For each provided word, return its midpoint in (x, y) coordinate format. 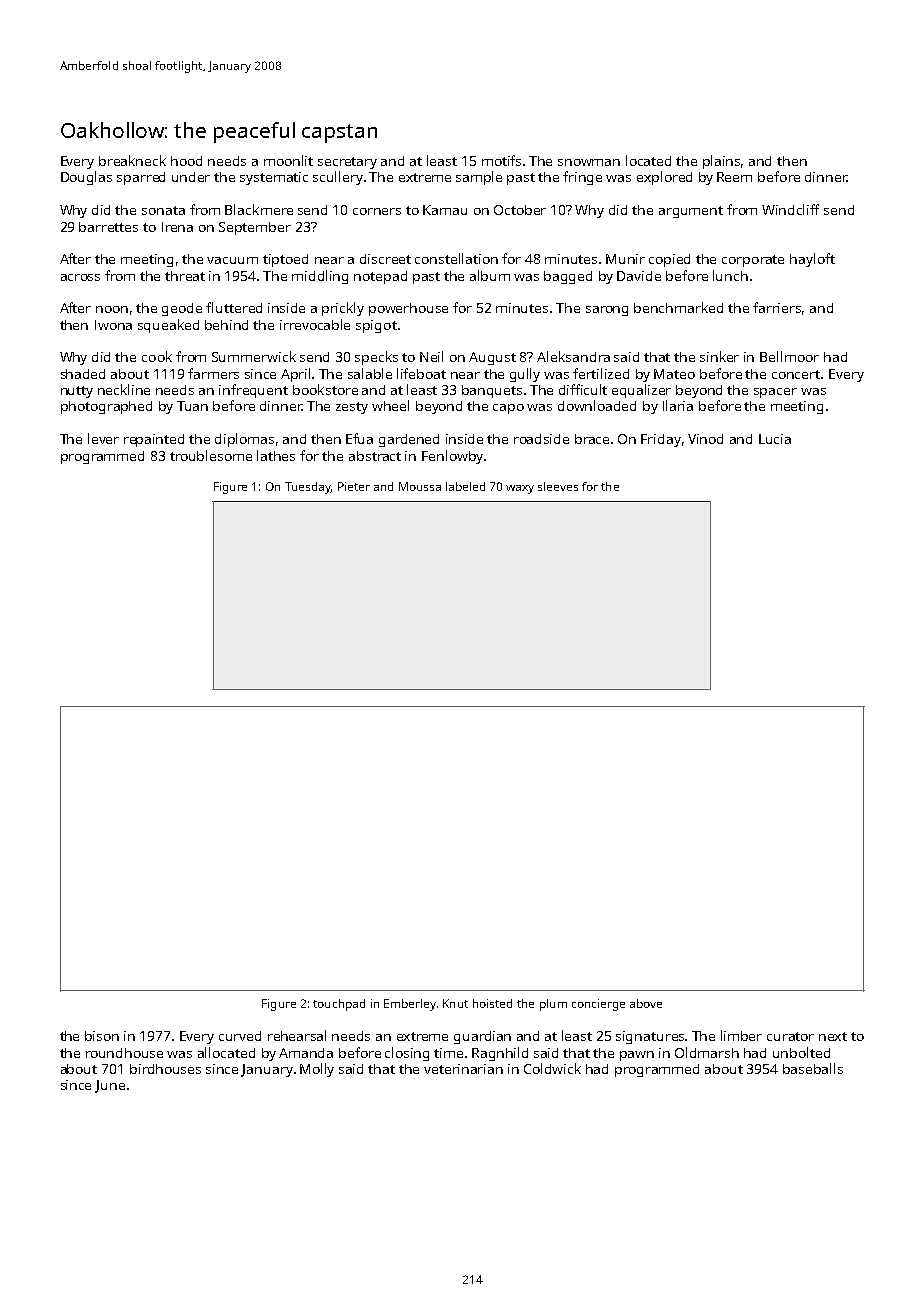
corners (377, 211)
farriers (777, 307)
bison (102, 1036)
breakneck (132, 160)
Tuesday (308, 488)
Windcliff (790, 209)
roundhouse (124, 1053)
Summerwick (254, 356)
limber (741, 1035)
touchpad (339, 1005)
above (646, 1003)
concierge (598, 1005)
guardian (482, 1037)
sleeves (558, 486)
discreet (385, 259)
